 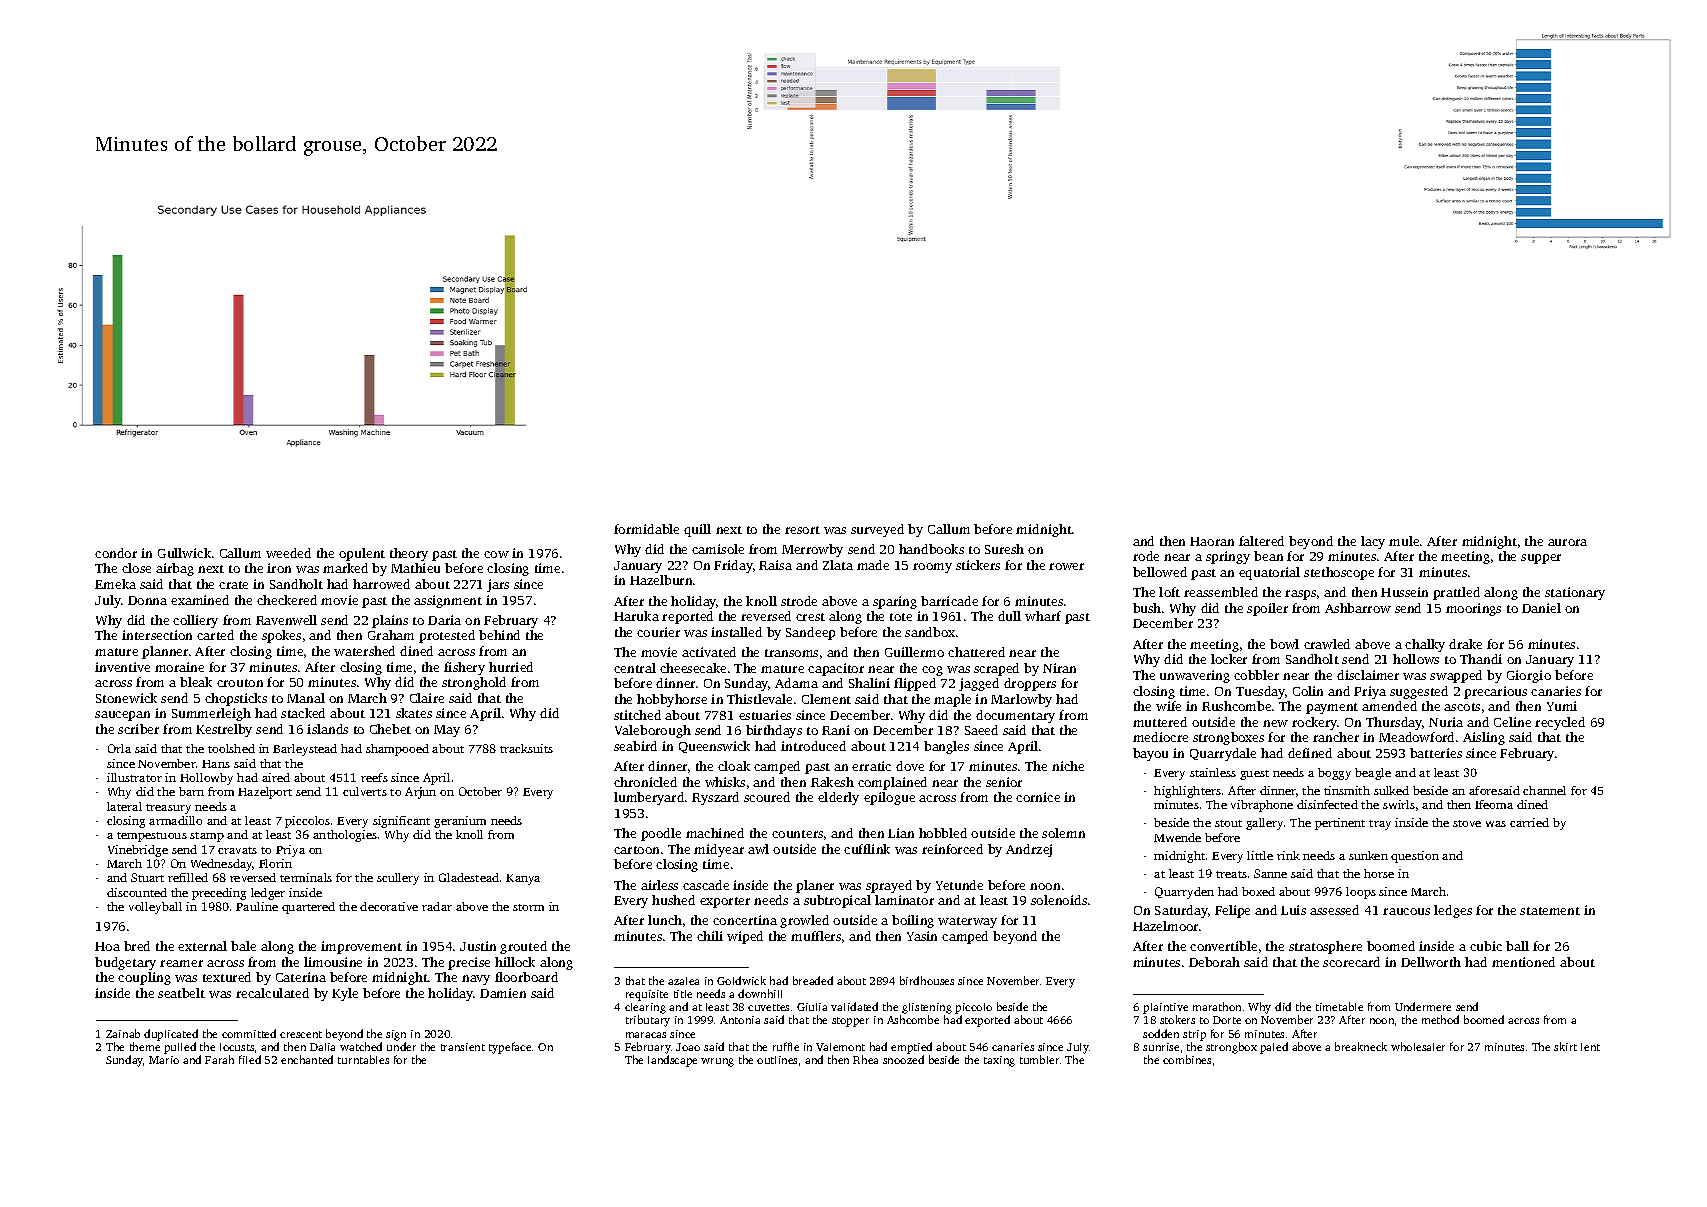 What do you see at coordinates (649, 798) in the screenshot?
I see `lumberyard` at bounding box center [649, 798].
